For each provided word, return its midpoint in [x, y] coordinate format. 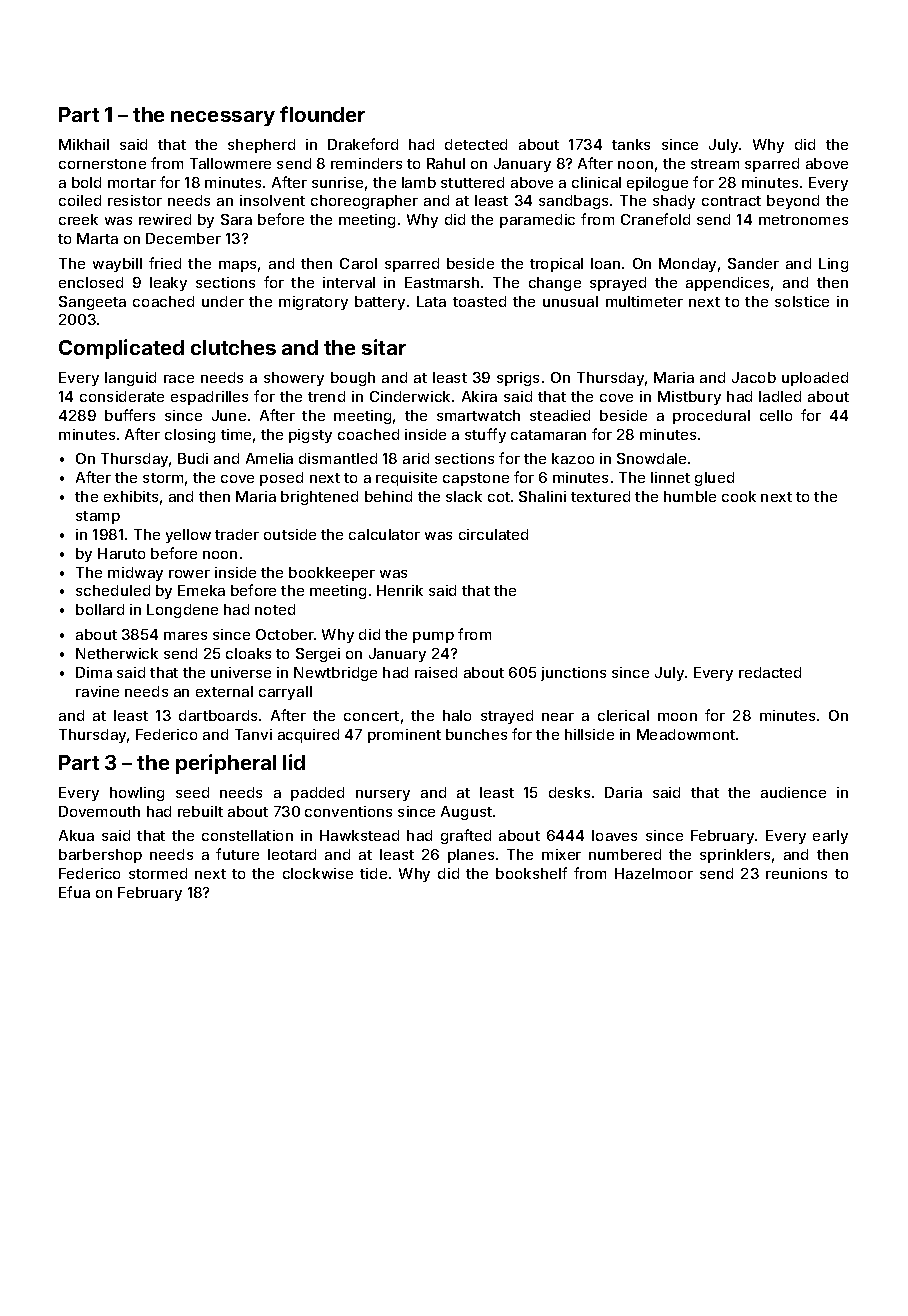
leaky [168, 284]
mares [185, 636]
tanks [631, 144]
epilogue [657, 184]
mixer [561, 854]
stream [715, 164]
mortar [132, 183]
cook [739, 496]
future [237, 854]
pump [433, 637]
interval [349, 282]
